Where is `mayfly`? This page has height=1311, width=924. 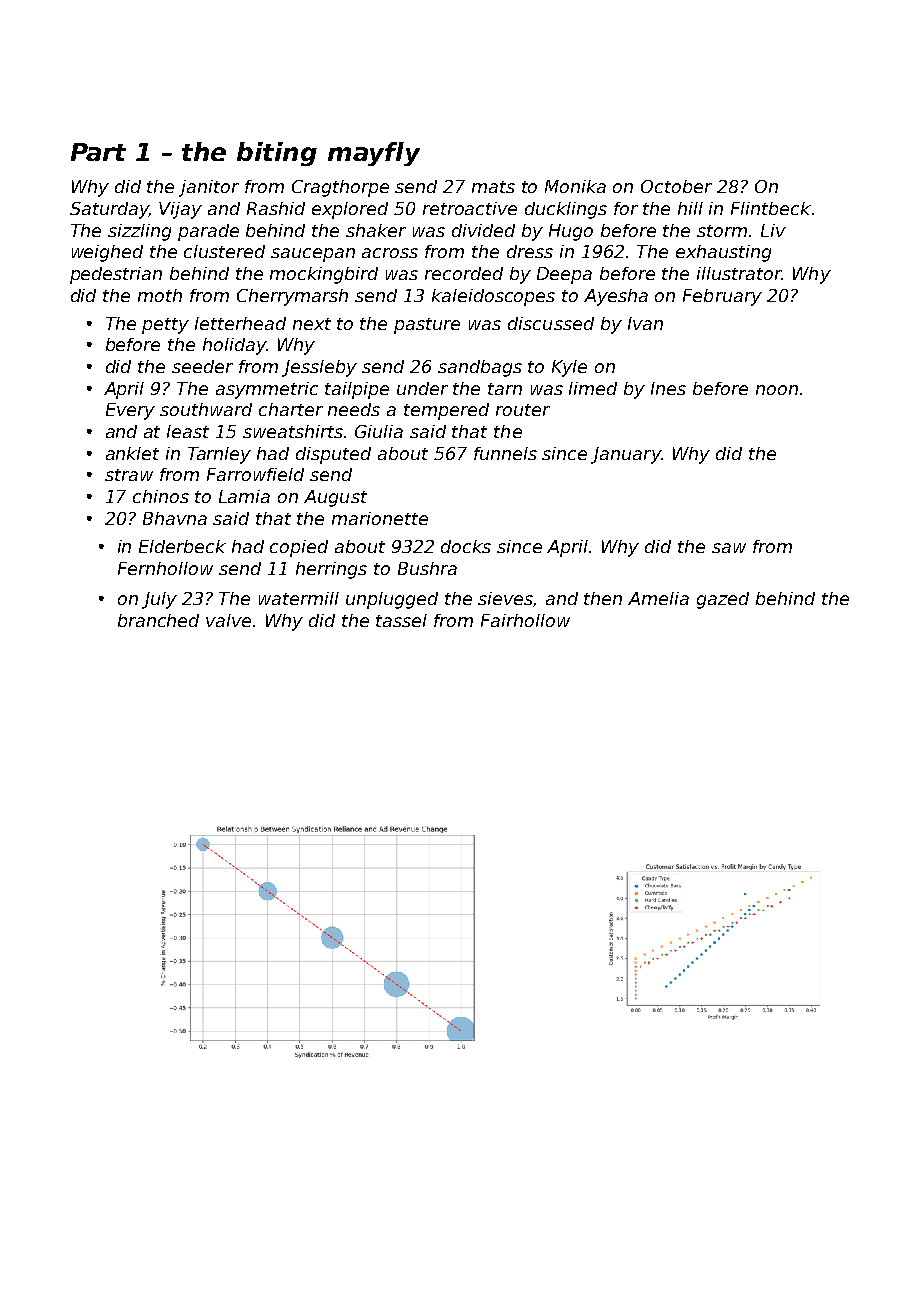 mayfly is located at coordinates (374, 154).
